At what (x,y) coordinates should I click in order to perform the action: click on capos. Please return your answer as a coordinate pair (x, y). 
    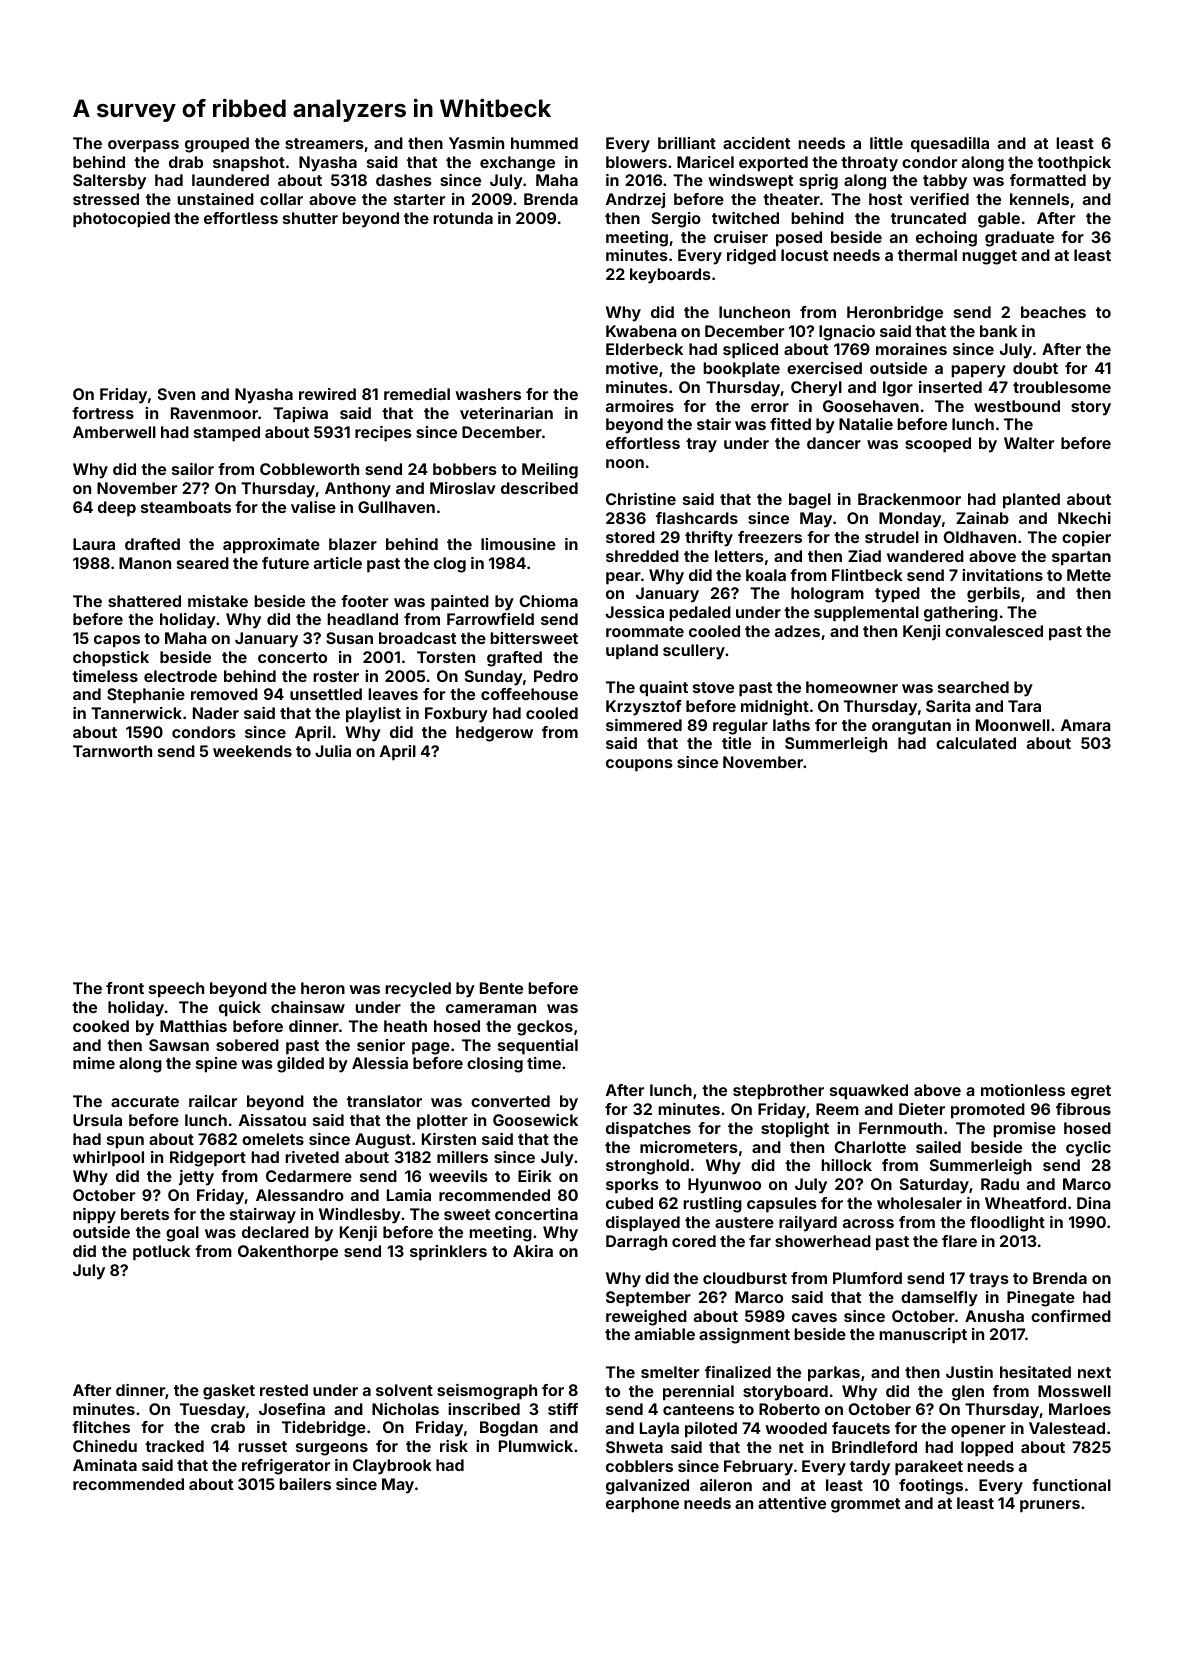
    Looking at the image, I should click on (117, 641).
